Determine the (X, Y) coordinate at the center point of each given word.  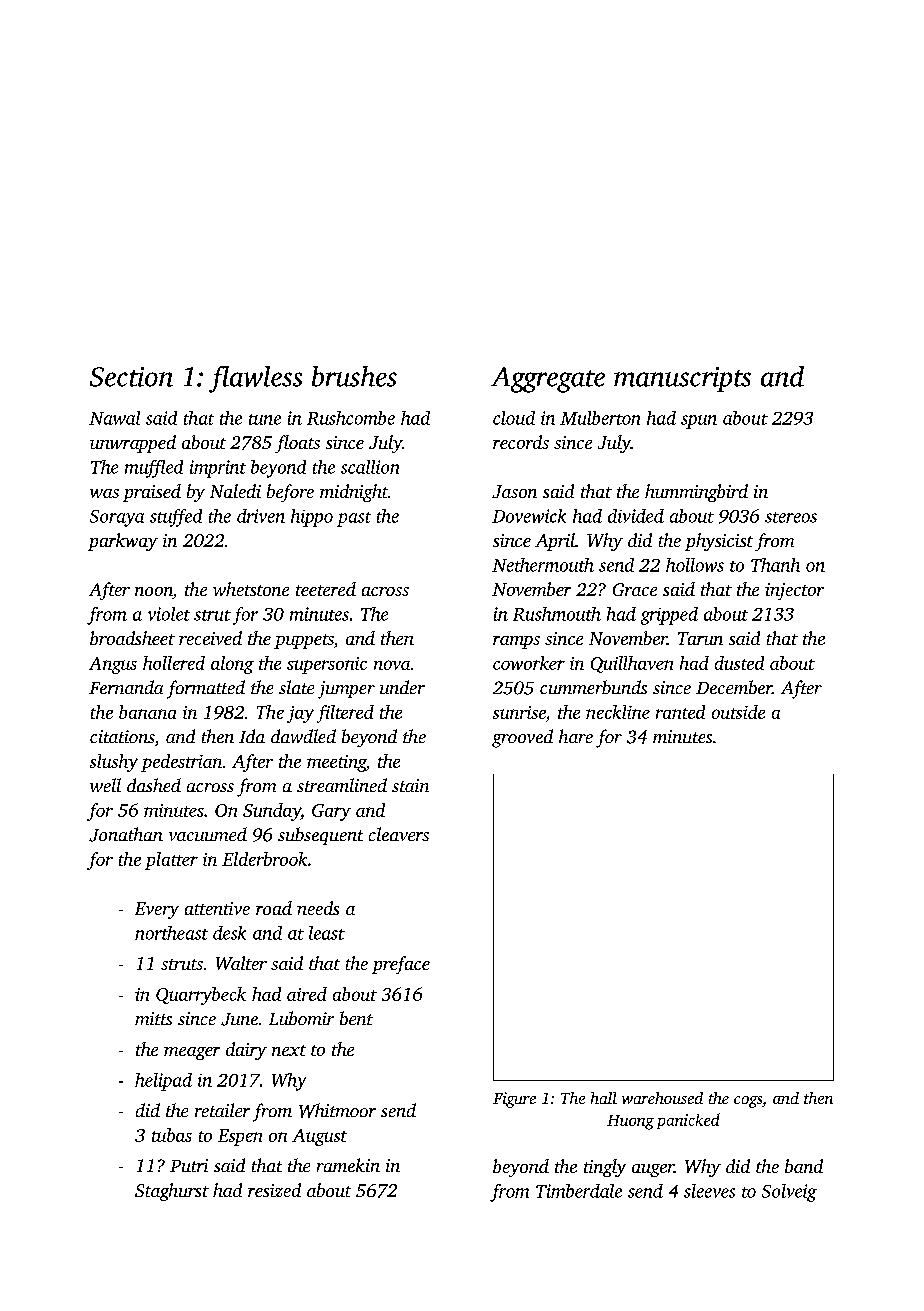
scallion (370, 467)
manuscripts (682, 379)
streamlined (342, 785)
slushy (114, 763)
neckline (618, 712)
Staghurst (172, 1192)
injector (794, 591)
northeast (171, 933)
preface (401, 965)
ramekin (348, 1165)
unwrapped (133, 444)
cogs (748, 1102)
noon (154, 593)
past (354, 519)
